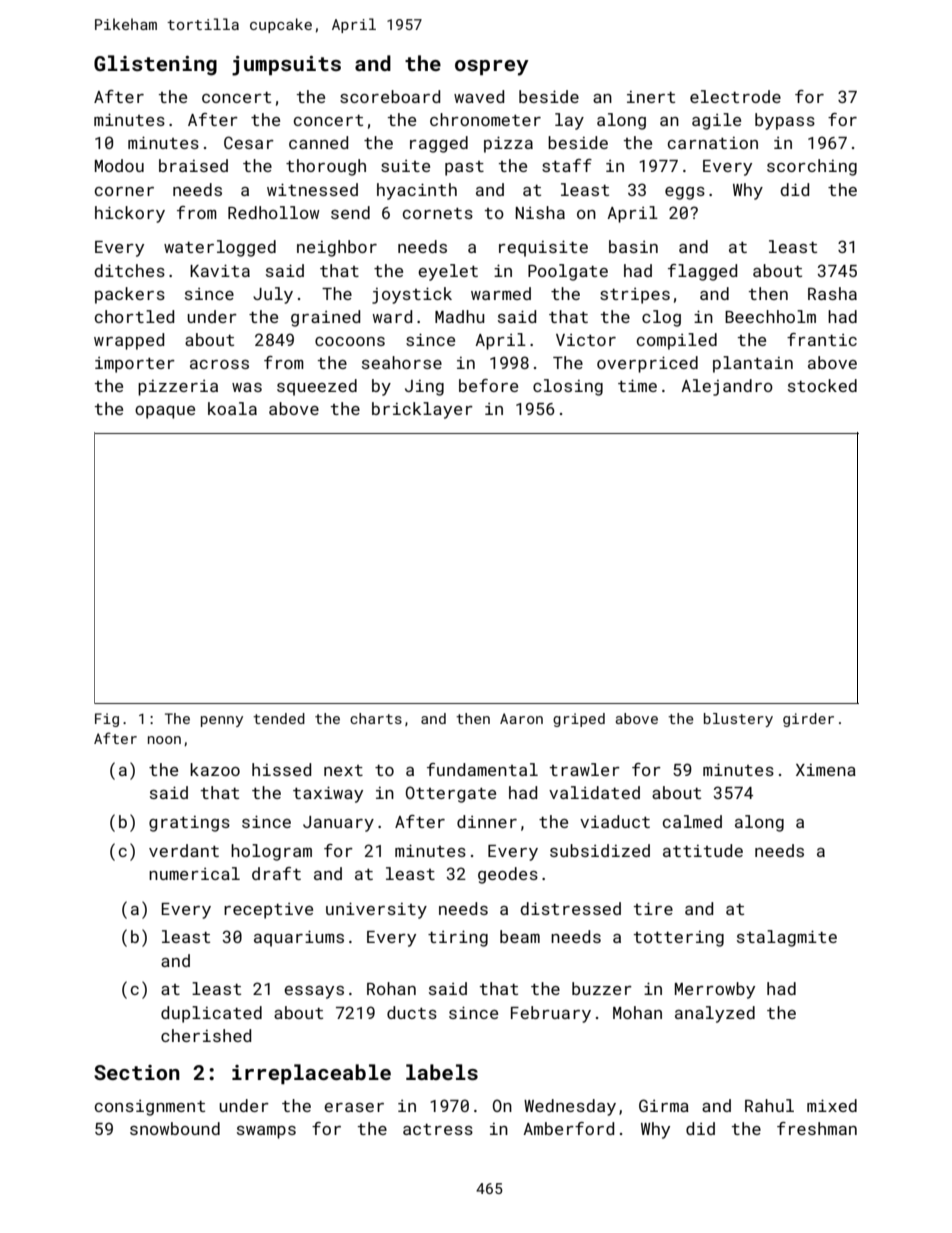  I want to click on duplicated, so click(211, 1014).
